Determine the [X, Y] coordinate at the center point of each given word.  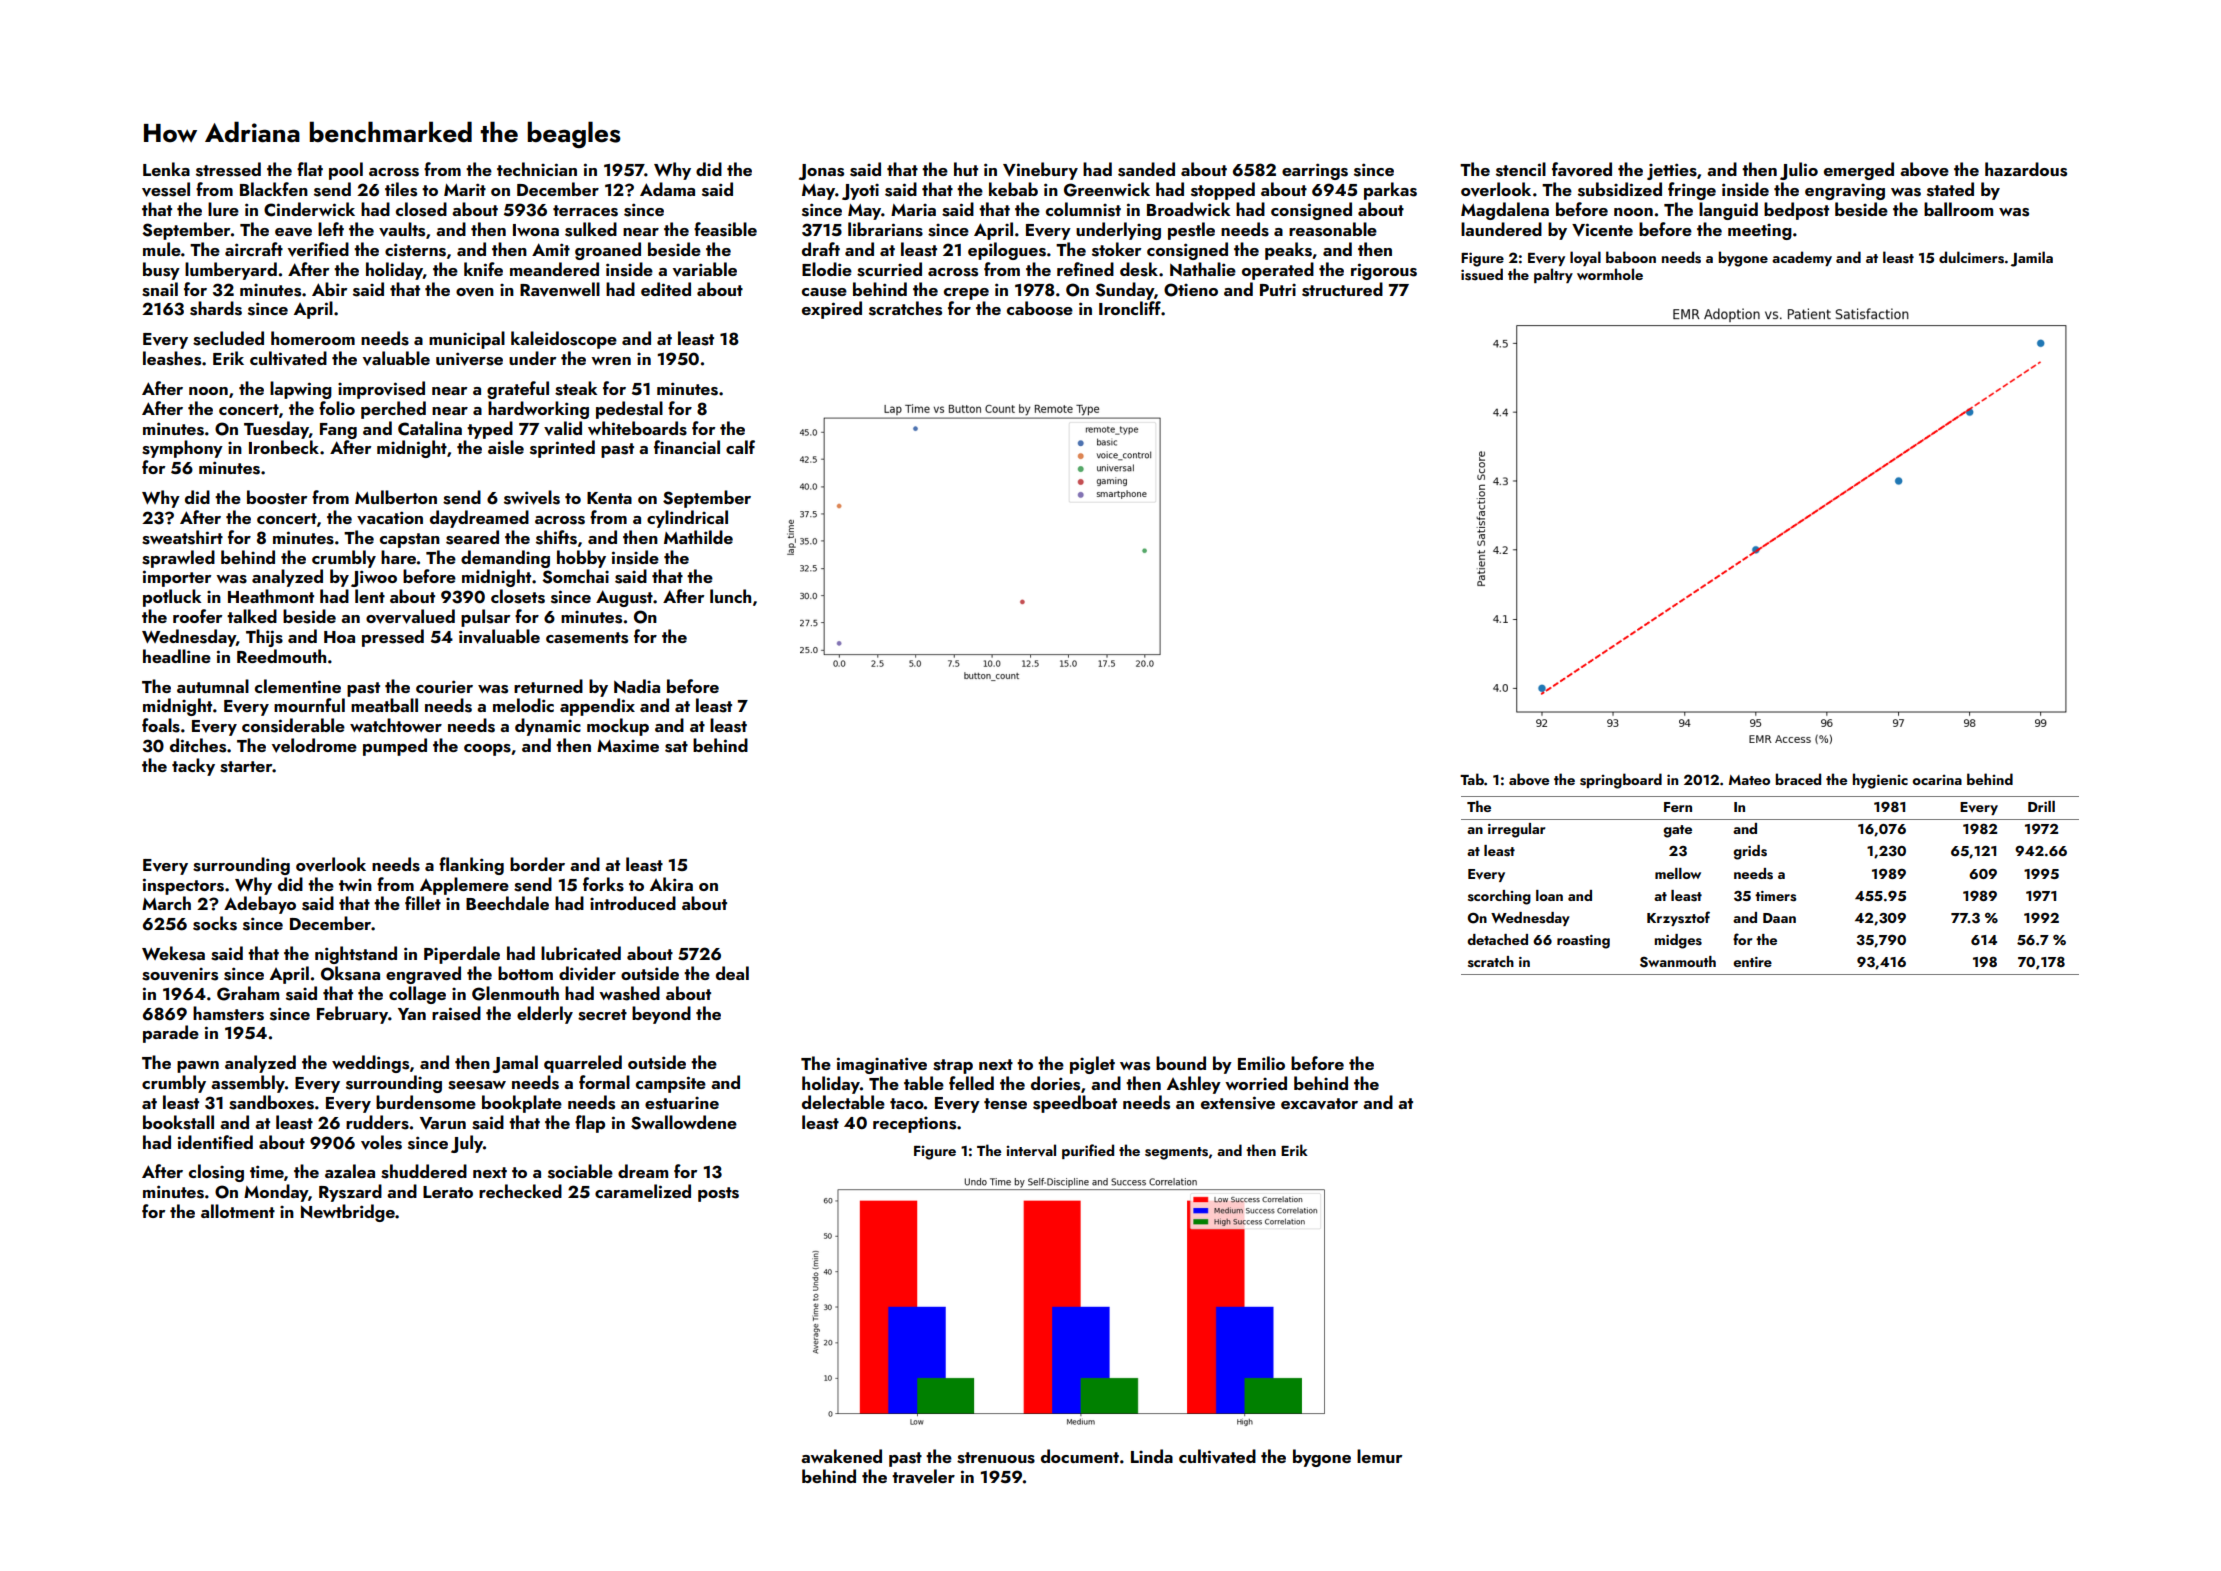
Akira [671, 884]
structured [1342, 289]
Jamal [515, 1064]
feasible [725, 229]
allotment [238, 1211]
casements [587, 638]
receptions [914, 1125]
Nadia [637, 686]
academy [1802, 258]
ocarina [1937, 780]
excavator [1319, 1104]
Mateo [1749, 780]
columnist [1083, 209]
